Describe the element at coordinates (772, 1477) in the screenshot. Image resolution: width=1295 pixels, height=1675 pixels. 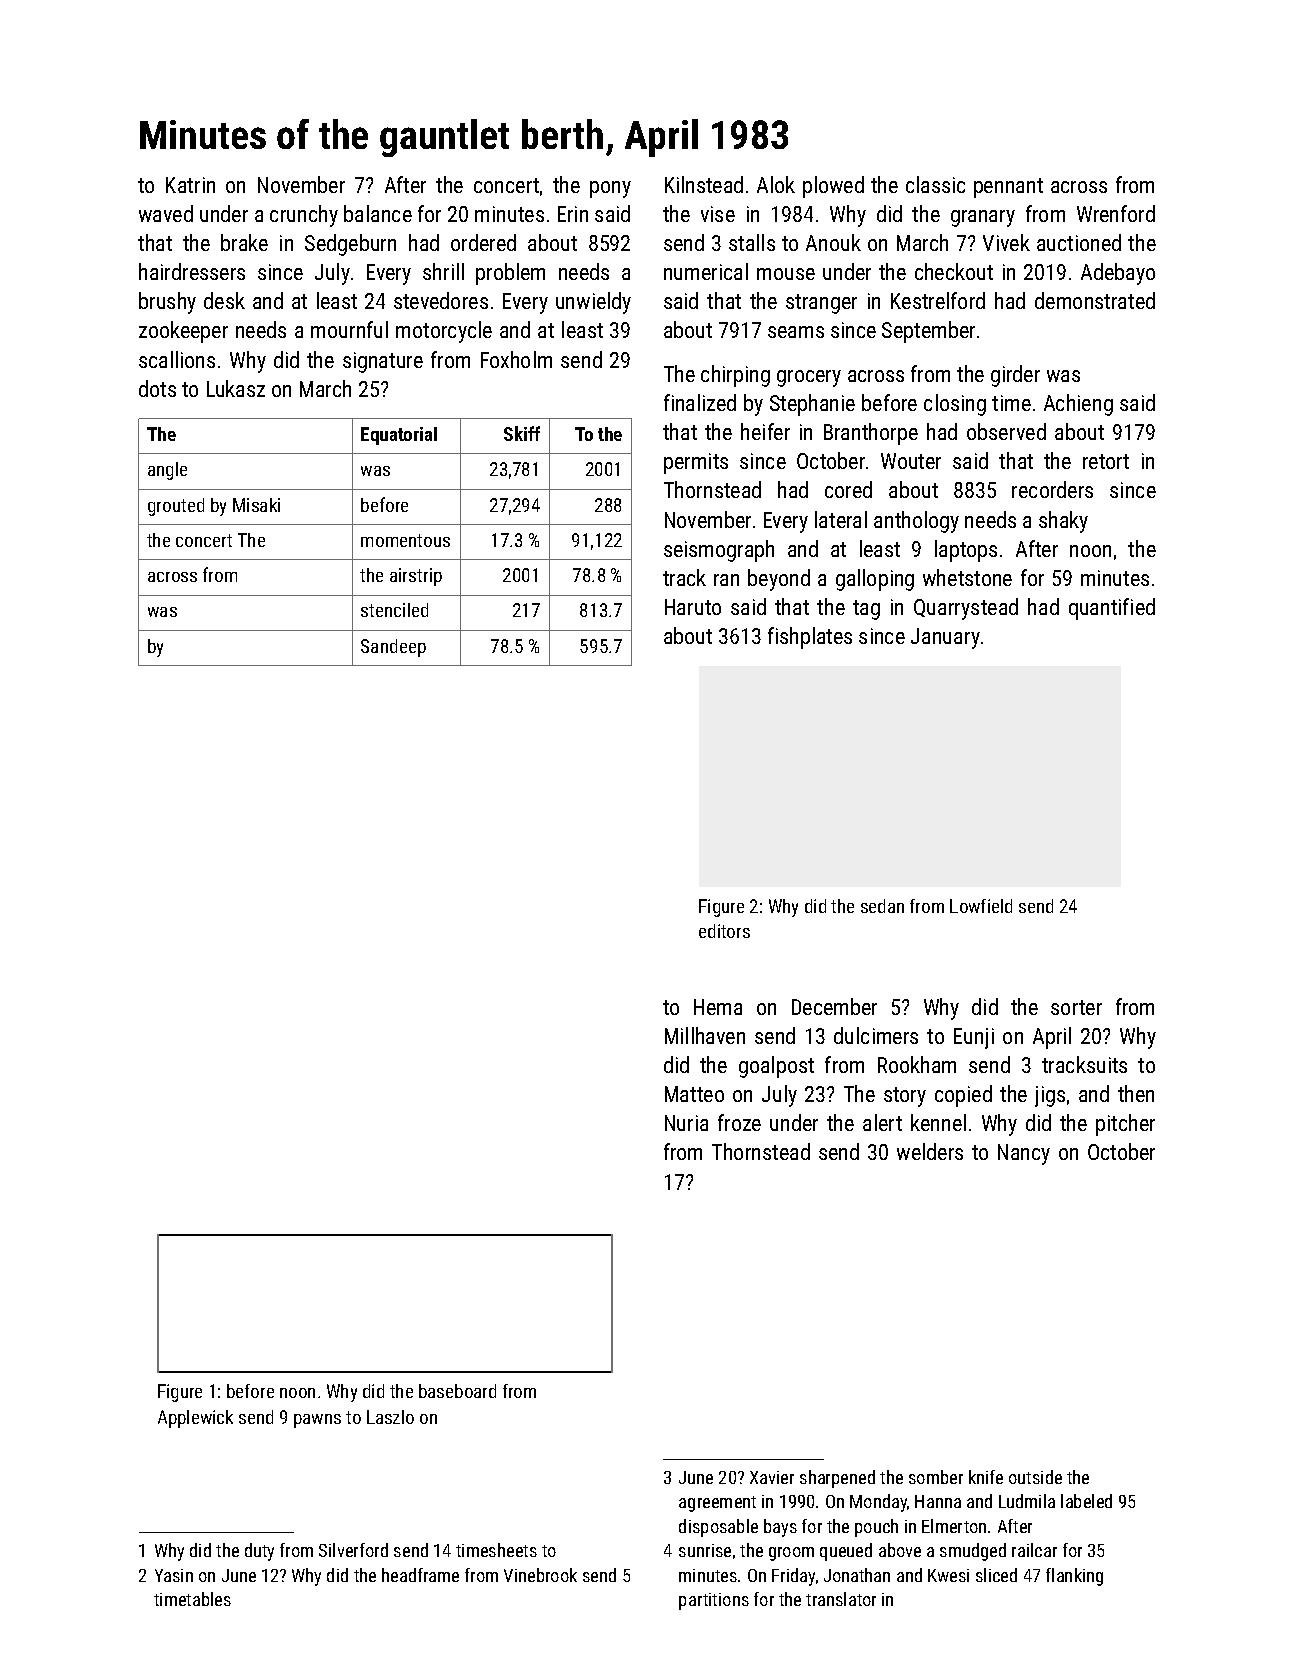
I see `Xavier` at that location.
